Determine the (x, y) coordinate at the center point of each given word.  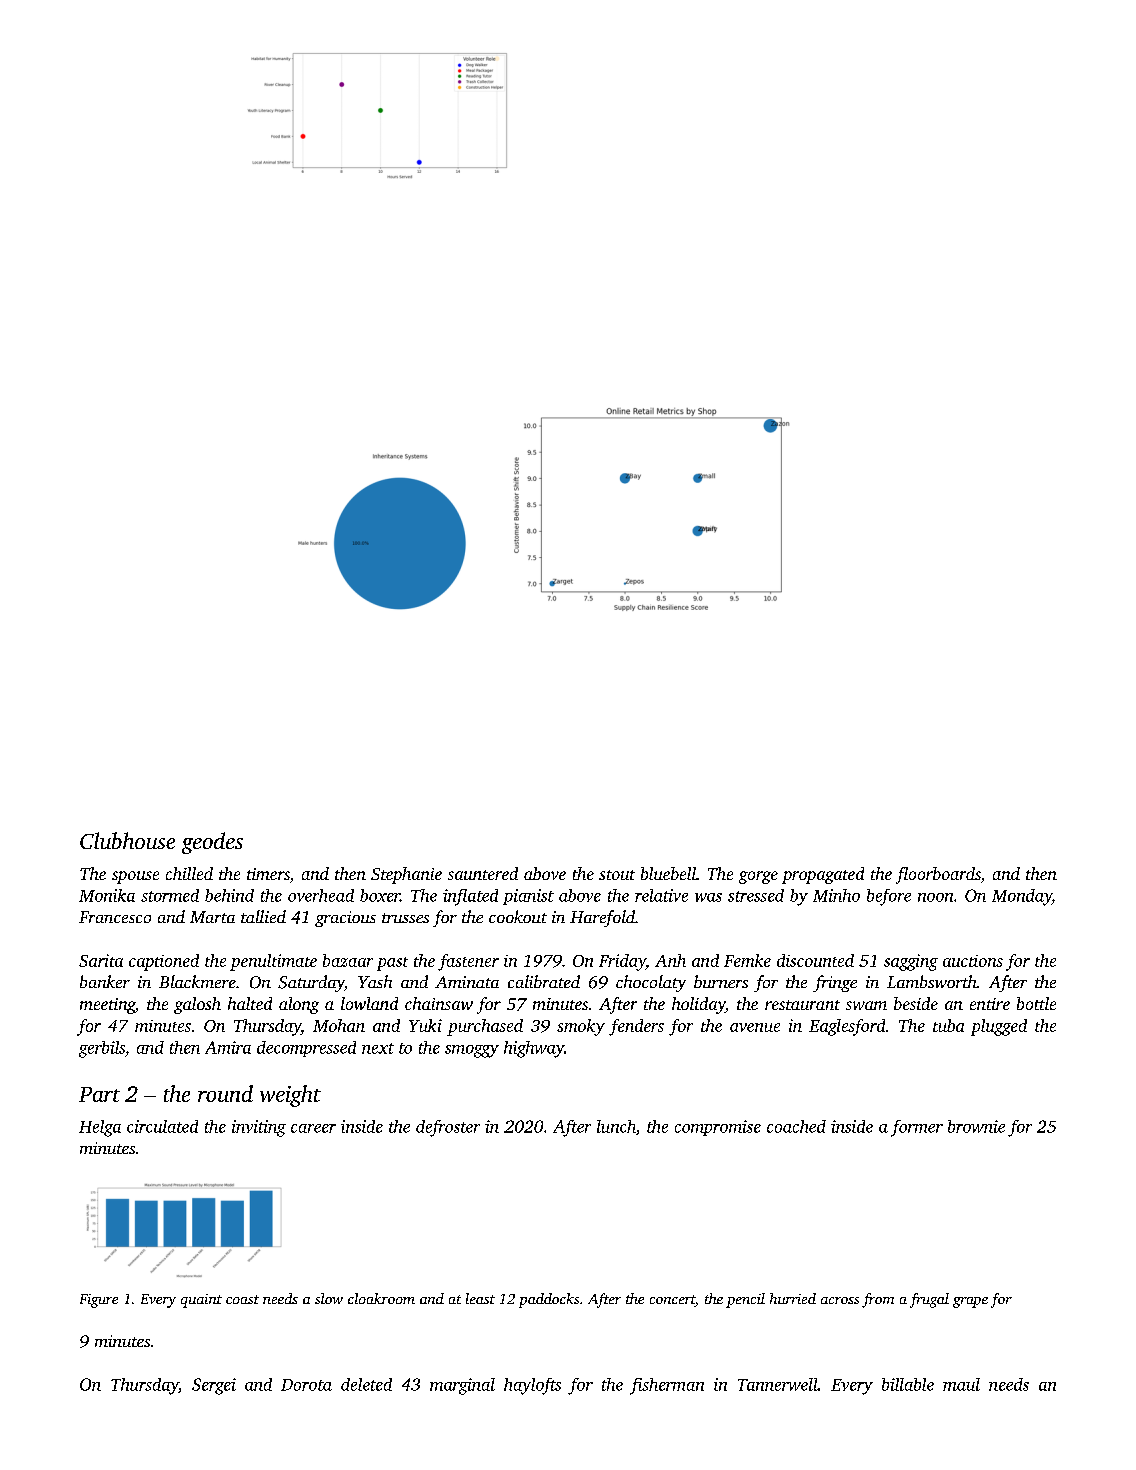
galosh (197, 1005)
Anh (670, 960)
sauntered (483, 873)
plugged (999, 1027)
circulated (162, 1126)
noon (935, 897)
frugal (929, 1300)
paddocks (549, 1300)
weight (290, 1096)
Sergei (214, 1386)
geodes (212, 843)
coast (242, 1299)
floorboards (938, 875)
